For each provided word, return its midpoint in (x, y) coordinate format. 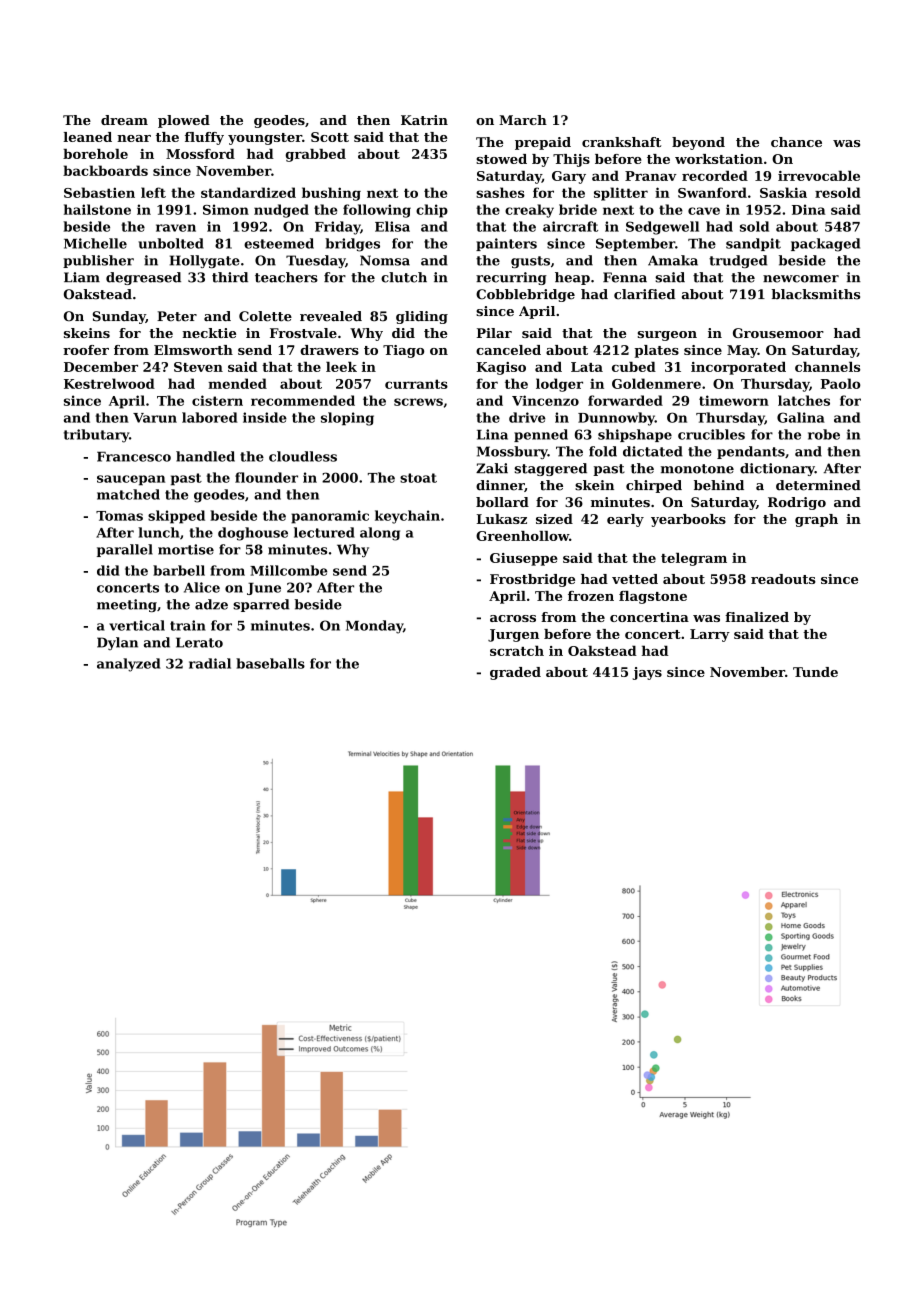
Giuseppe (524, 559)
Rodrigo (797, 503)
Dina (808, 209)
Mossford (200, 154)
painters (506, 244)
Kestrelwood (109, 383)
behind (719, 485)
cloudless (303, 456)
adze (211, 604)
